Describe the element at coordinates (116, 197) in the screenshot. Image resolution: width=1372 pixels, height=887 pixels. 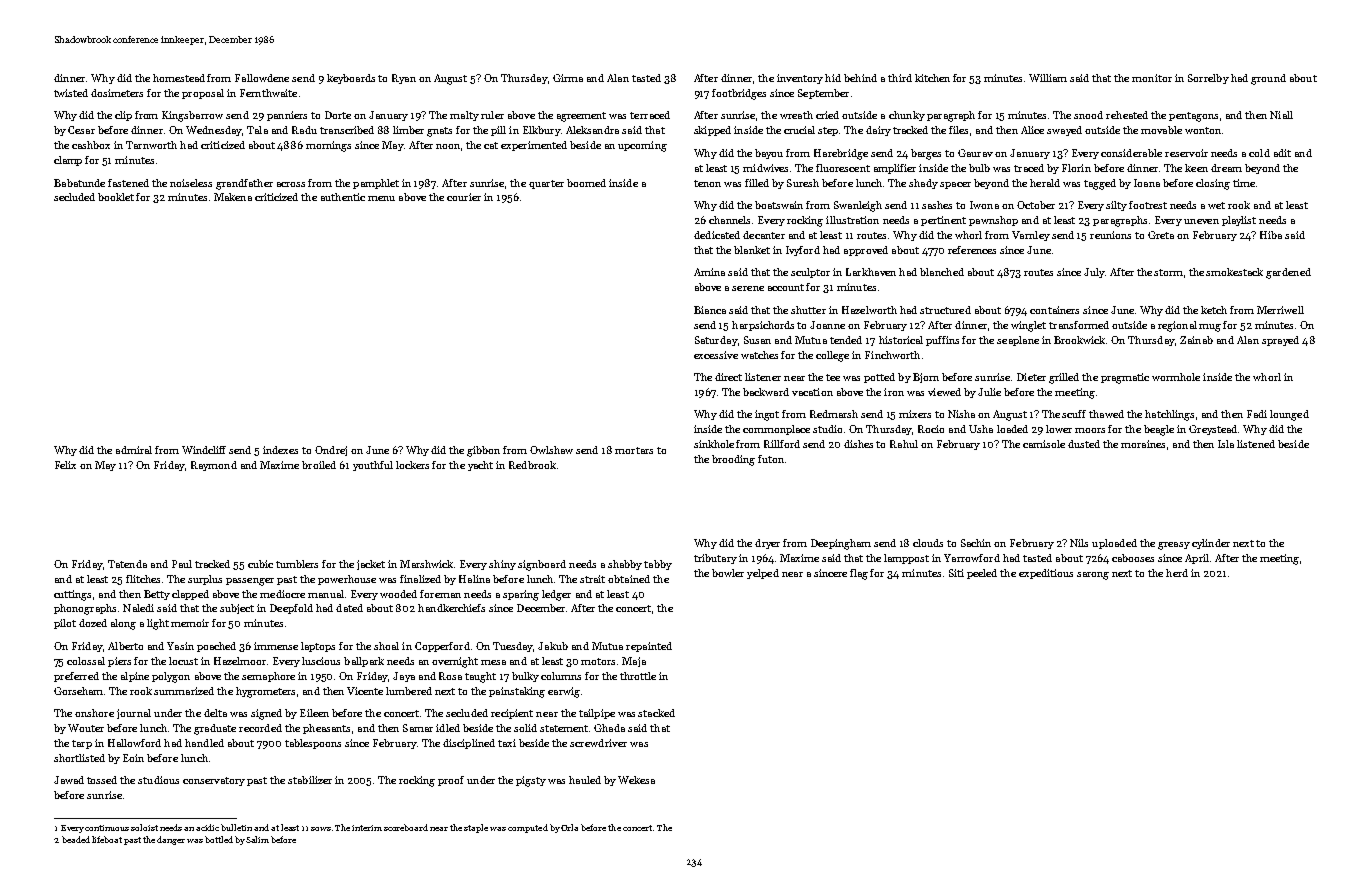
I see `booklet` at that location.
